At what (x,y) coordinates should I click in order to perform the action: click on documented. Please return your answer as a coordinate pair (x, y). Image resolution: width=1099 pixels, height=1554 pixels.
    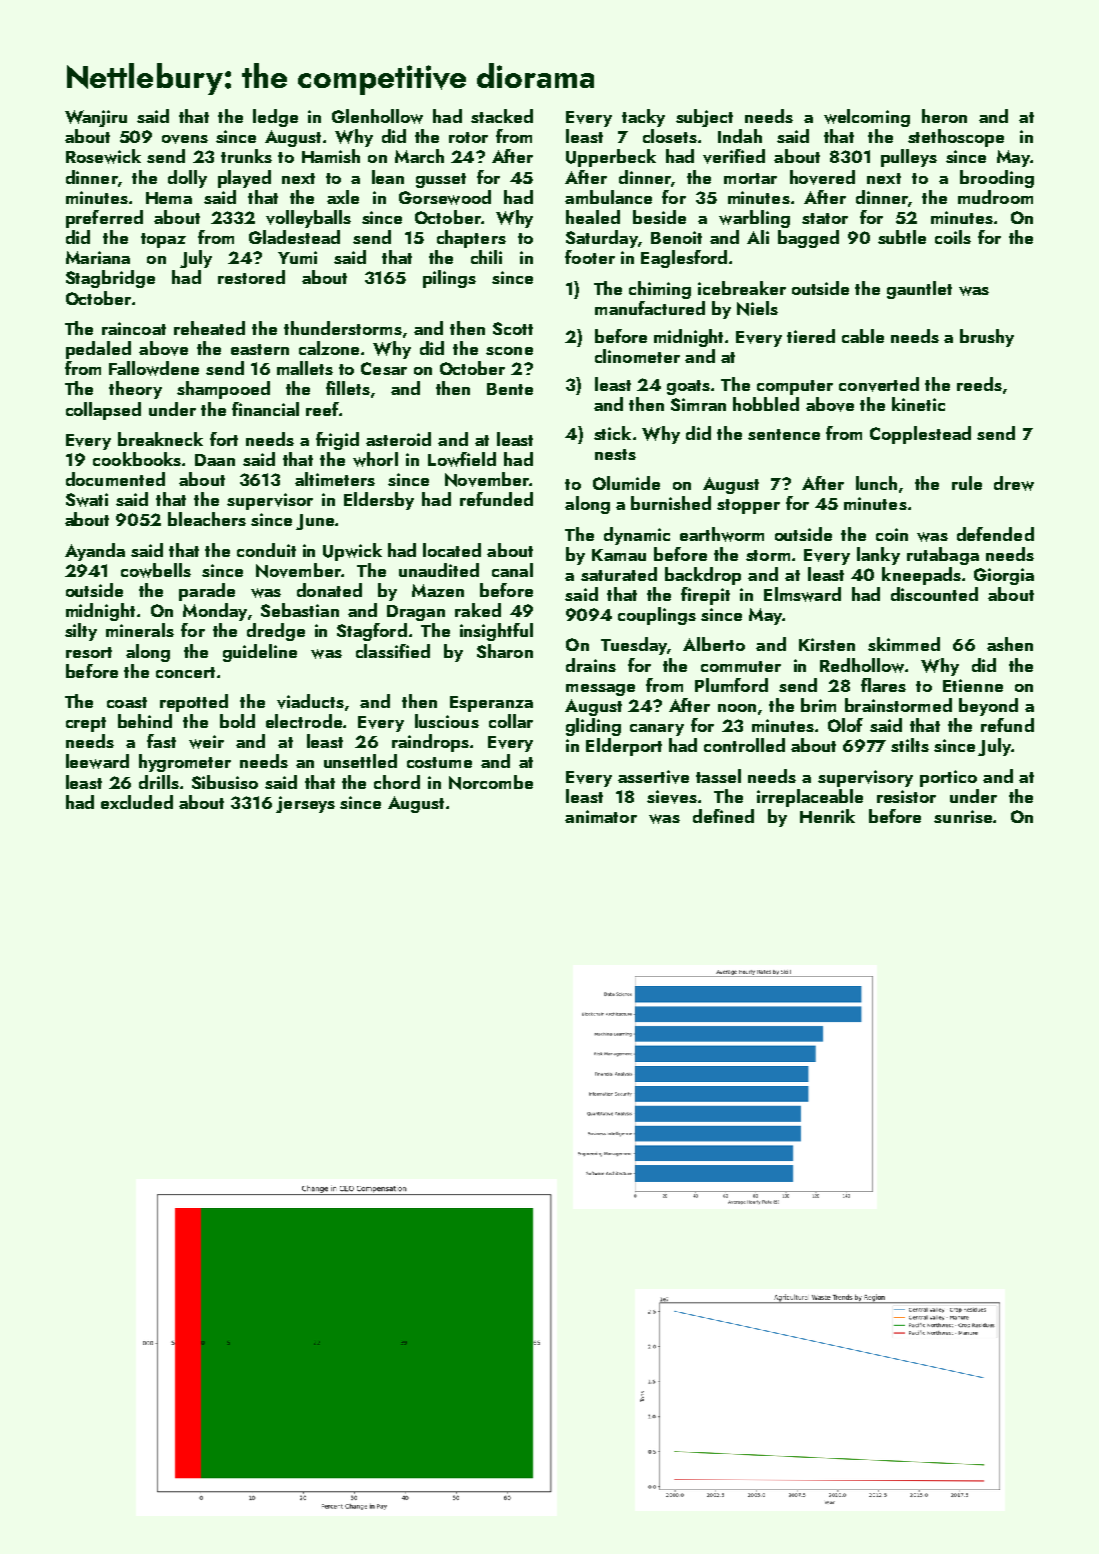
    Looking at the image, I should click on (115, 479).
